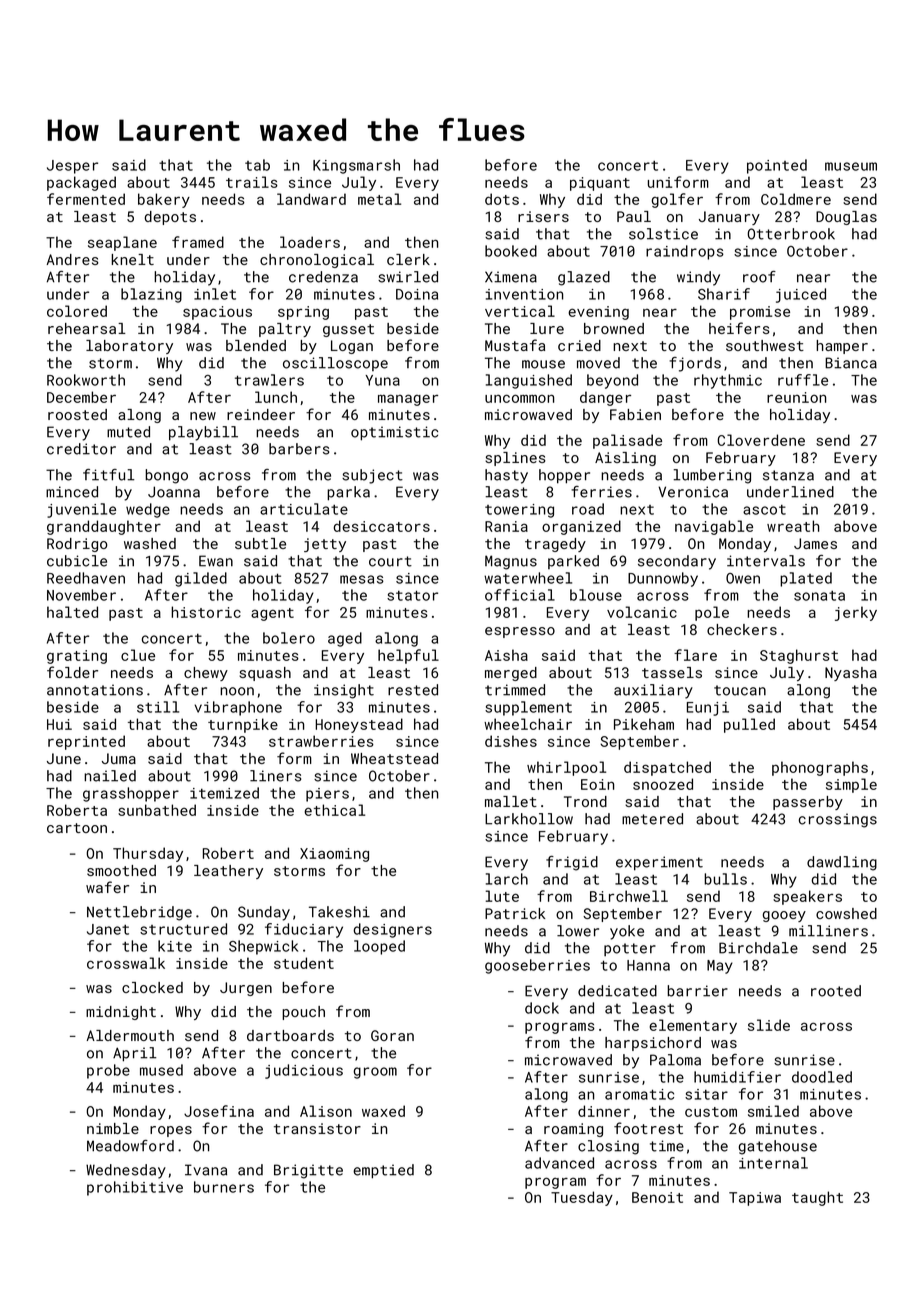  I want to click on roof, so click(759, 277).
